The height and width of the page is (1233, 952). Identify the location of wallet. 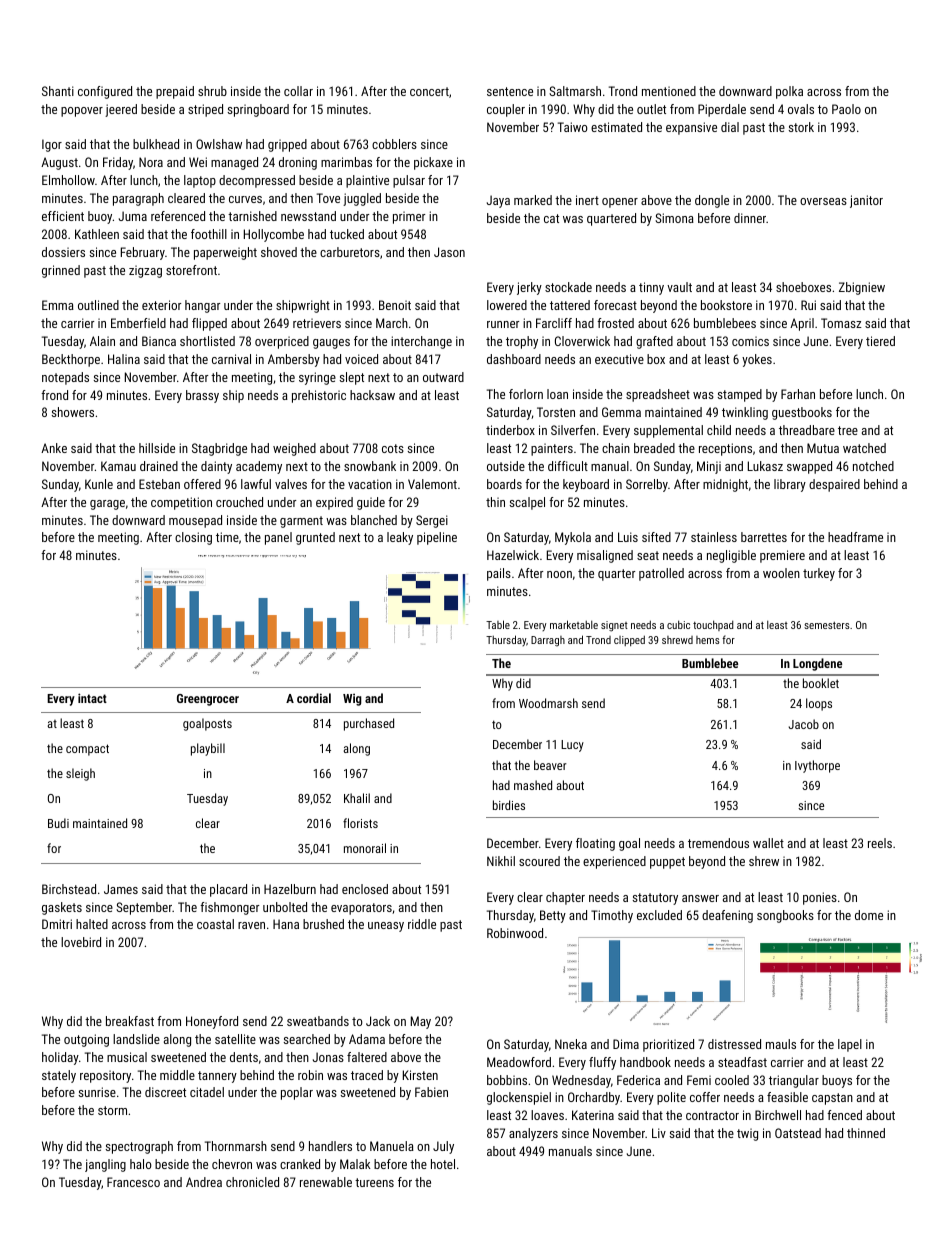
(768, 843).
